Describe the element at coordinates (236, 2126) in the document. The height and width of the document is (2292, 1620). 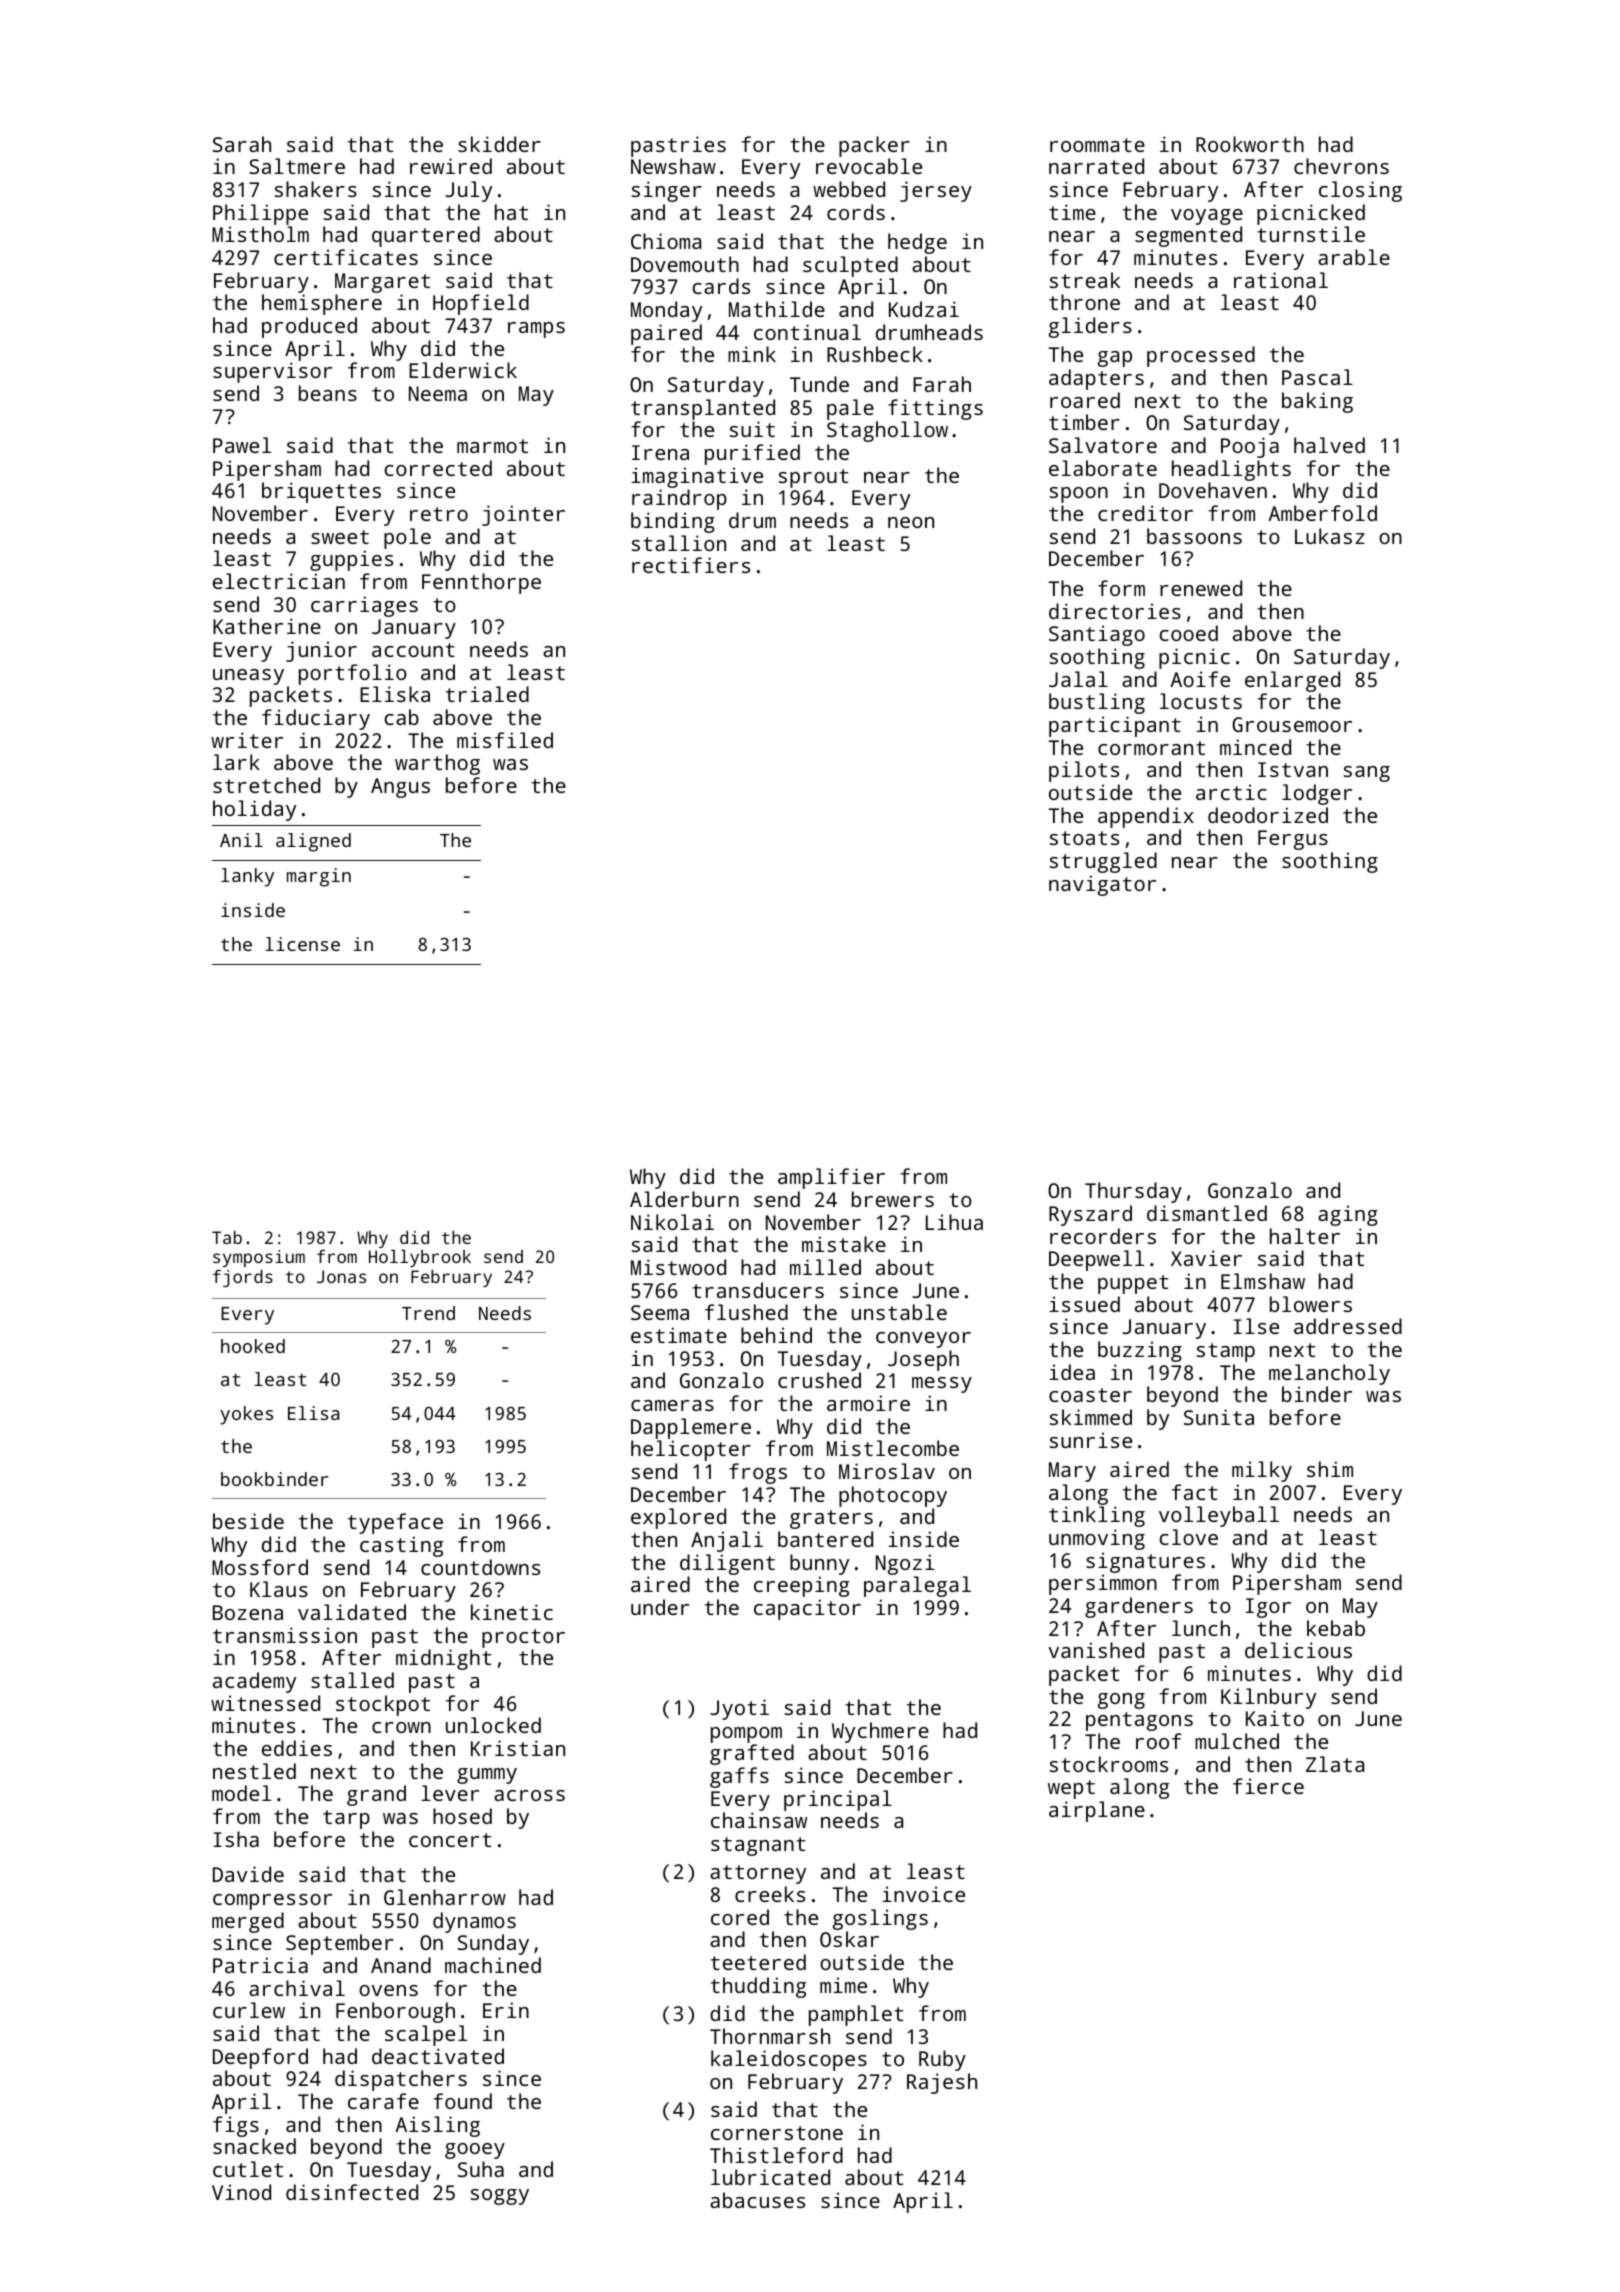
I see `figs` at that location.
